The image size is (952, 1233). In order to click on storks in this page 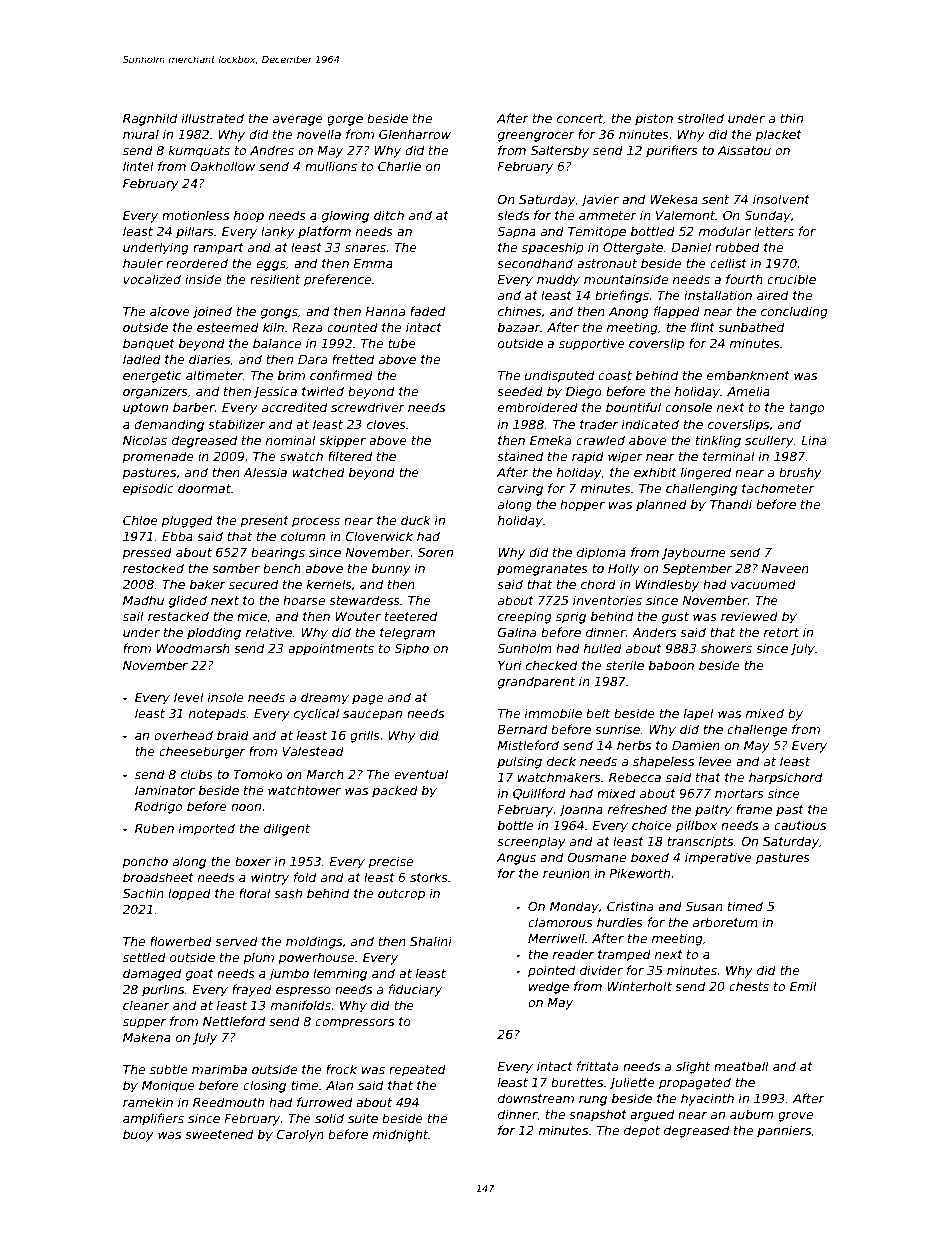, I will do `click(429, 877)`.
